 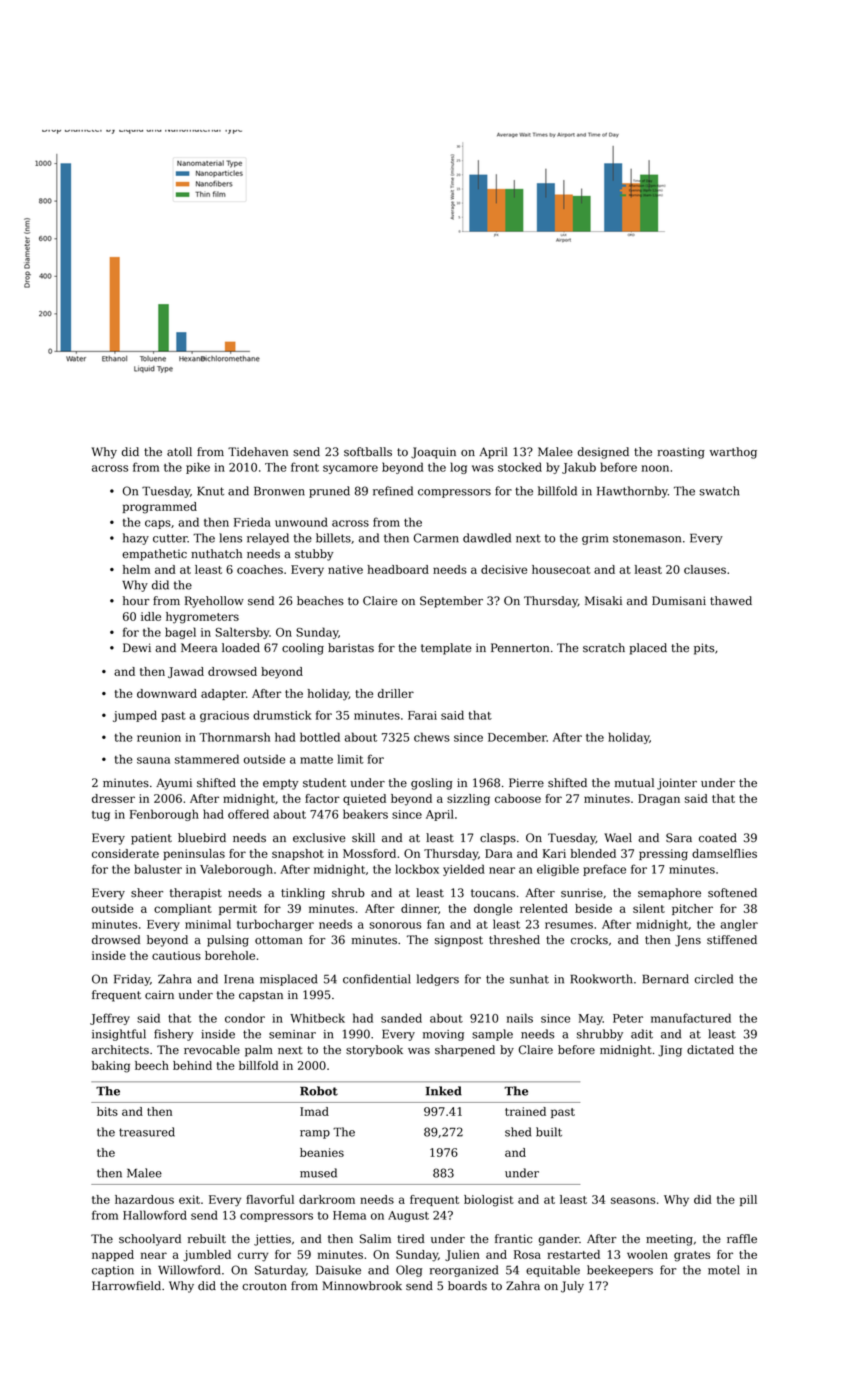 What do you see at coordinates (236, 870) in the page?
I see `Valeborough` at bounding box center [236, 870].
